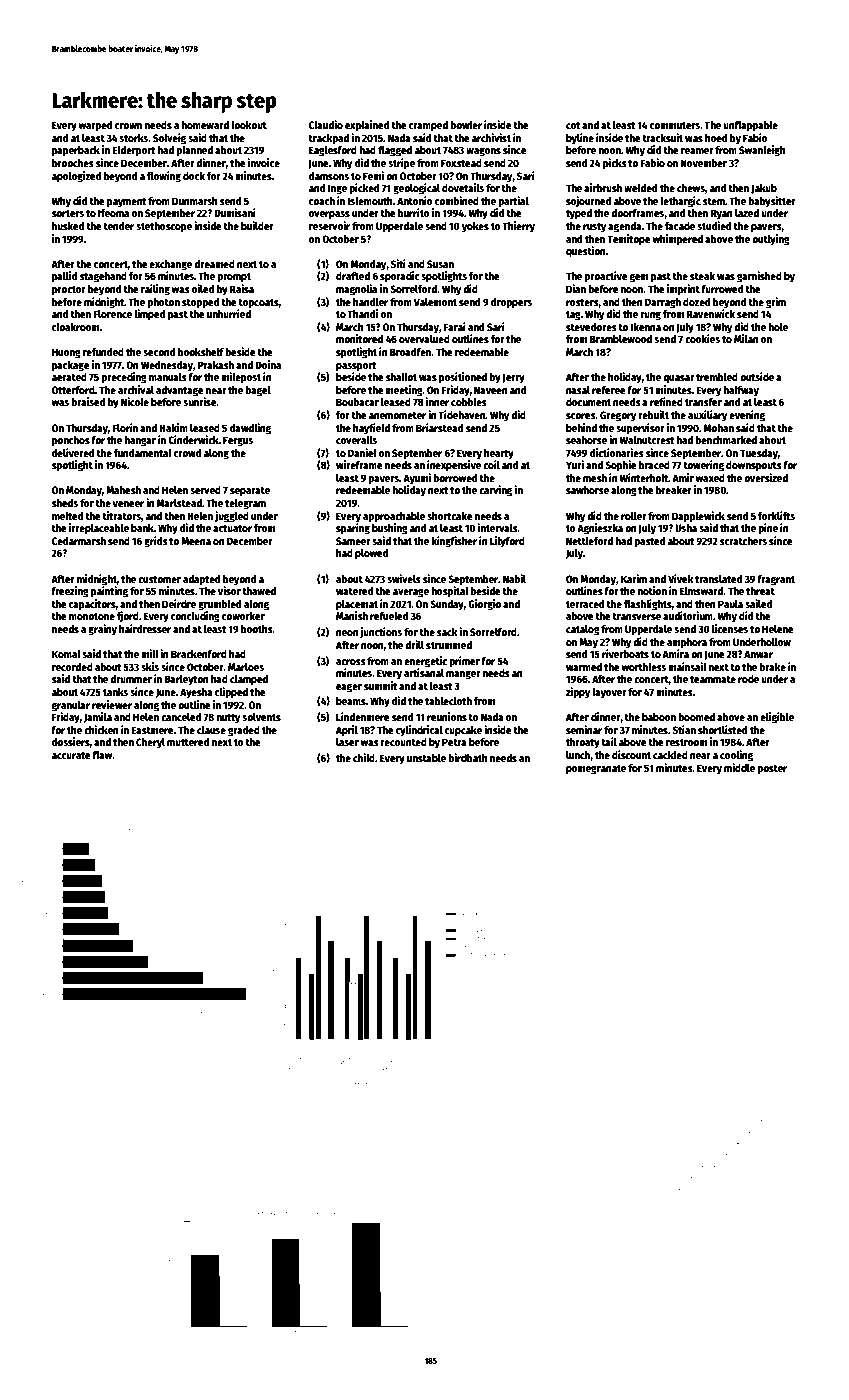 The width and height of the screenshot is (849, 1400). What do you see at coordinates (575, 464) in the screenshot?
I see `Yuri` at bounding box center [575, 464].
